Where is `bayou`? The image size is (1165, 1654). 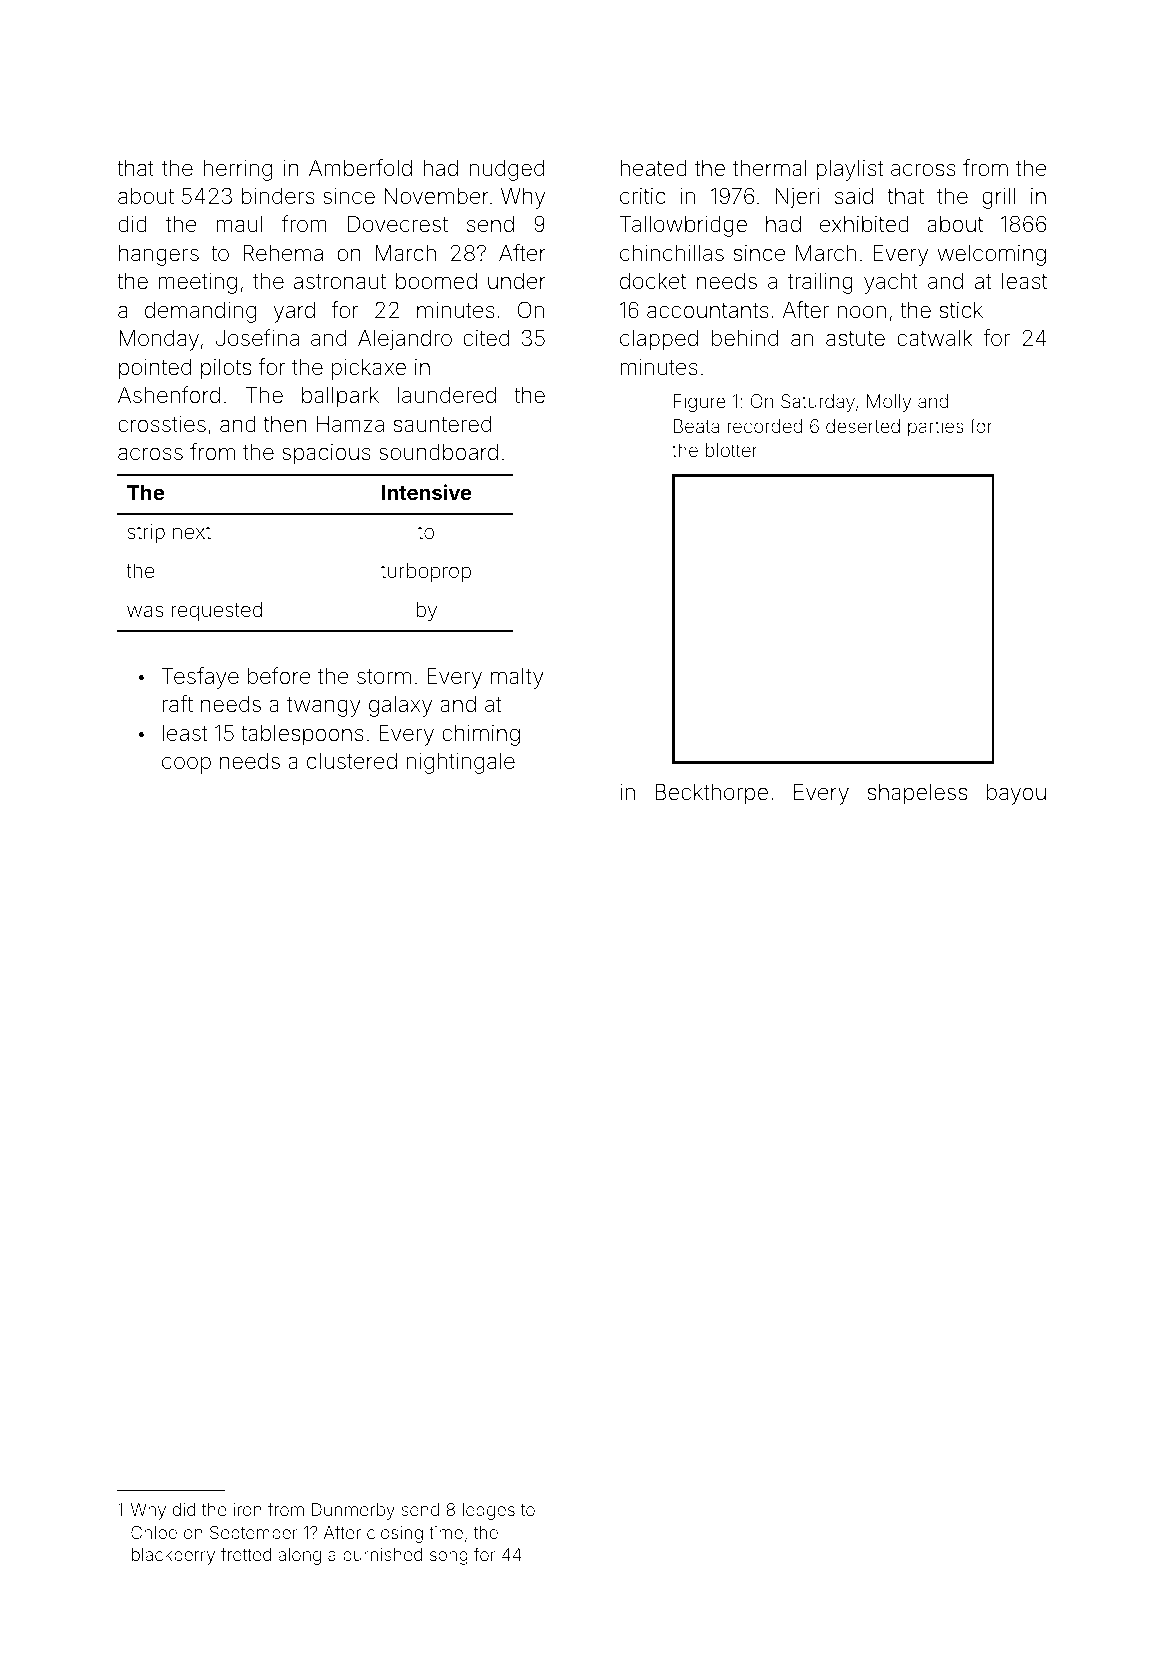
bayou is located at coordinates (1016, 794).
